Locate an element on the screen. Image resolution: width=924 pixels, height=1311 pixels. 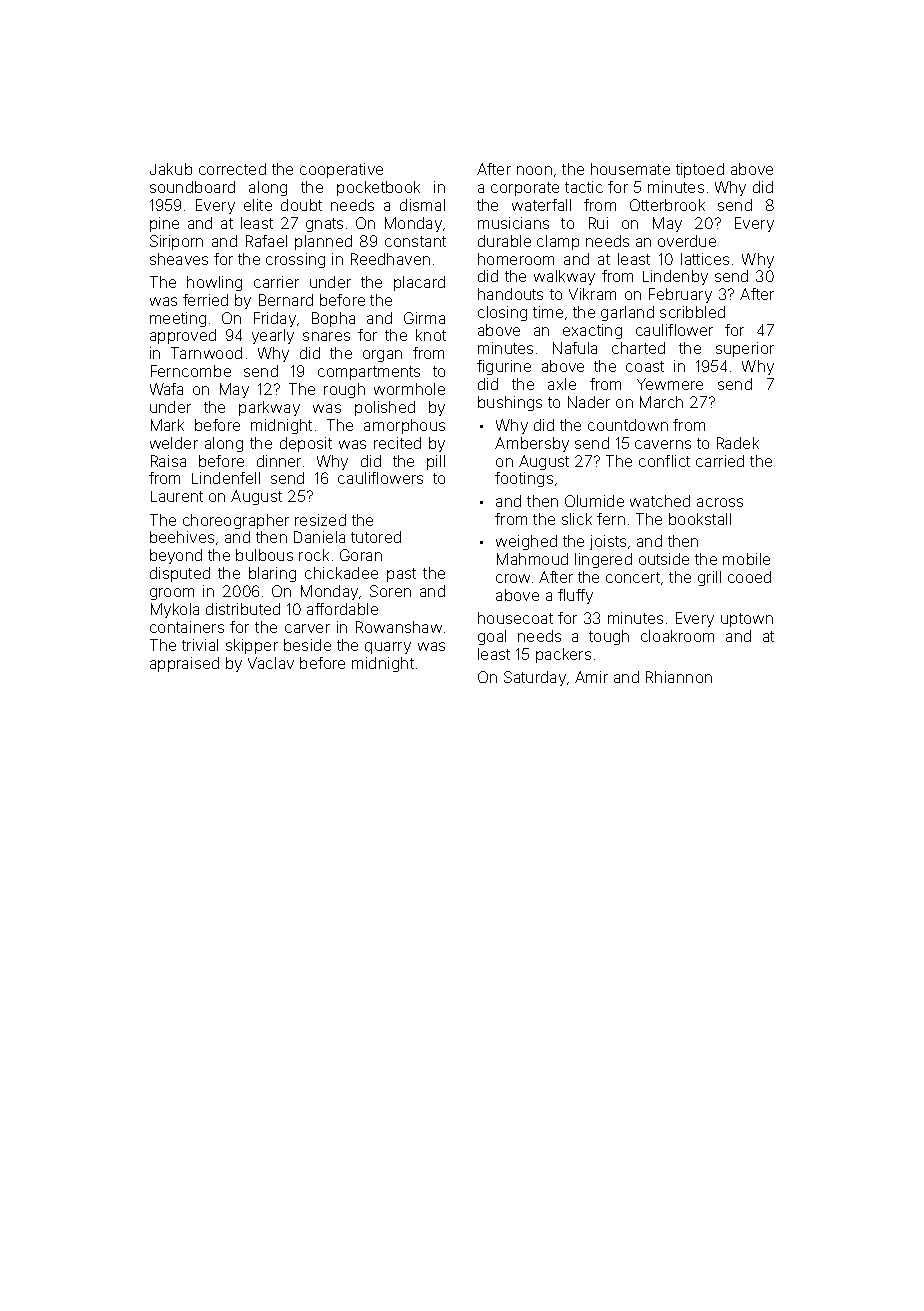
skipper is located at coordinates (252, 646).
